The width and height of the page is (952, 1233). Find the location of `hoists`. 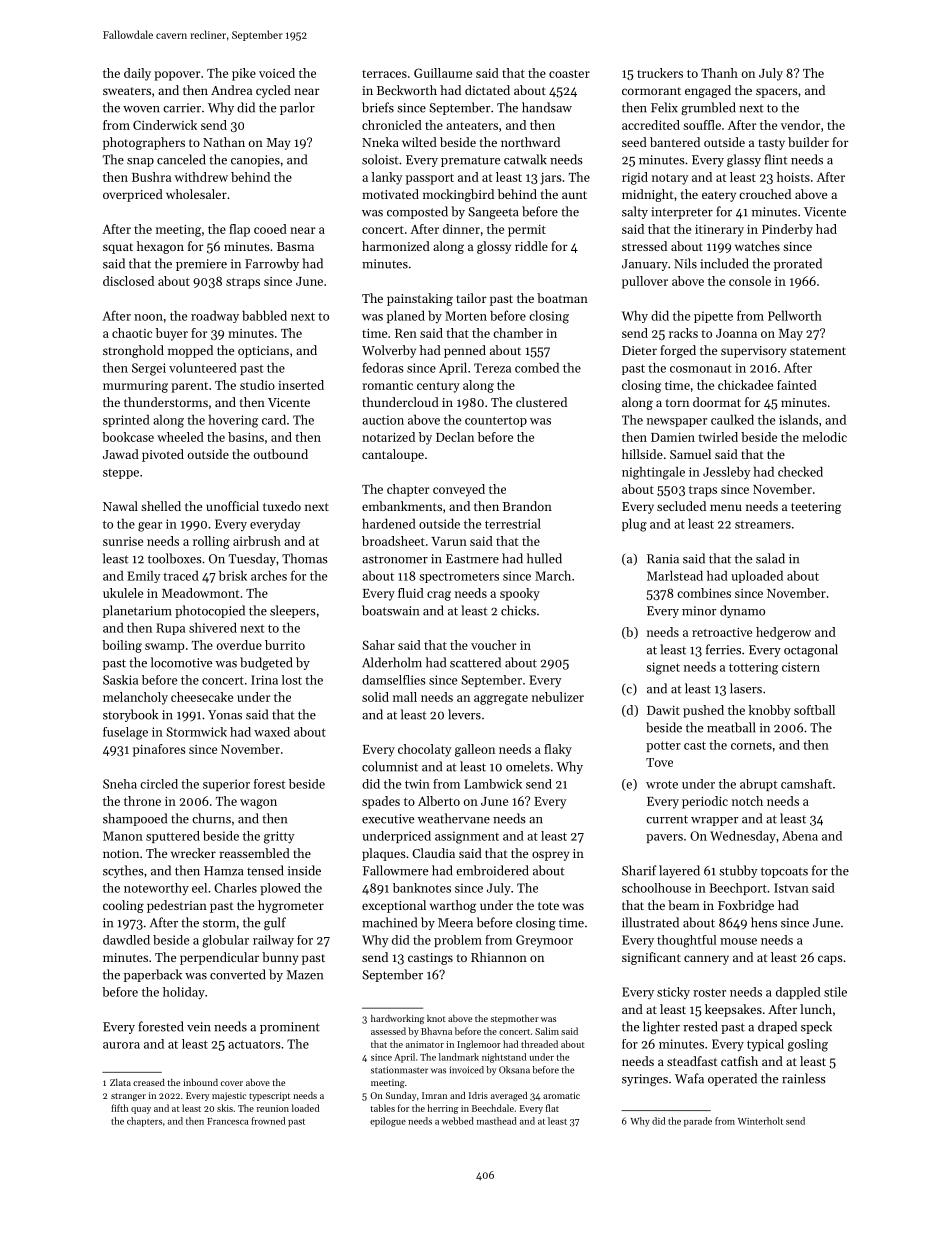

hoists is located at coordinates (793, 177).
